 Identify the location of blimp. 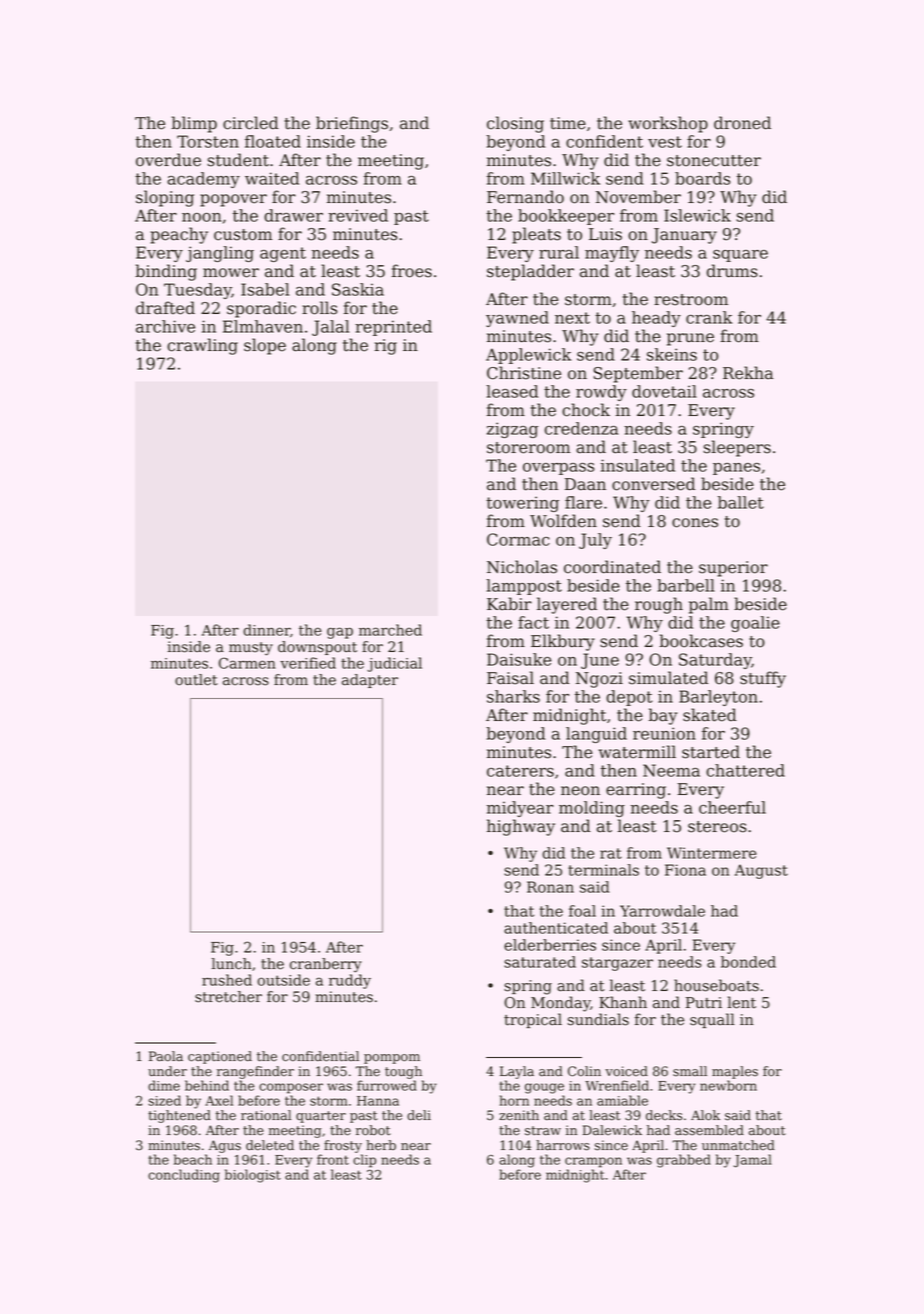
(194, 124).
